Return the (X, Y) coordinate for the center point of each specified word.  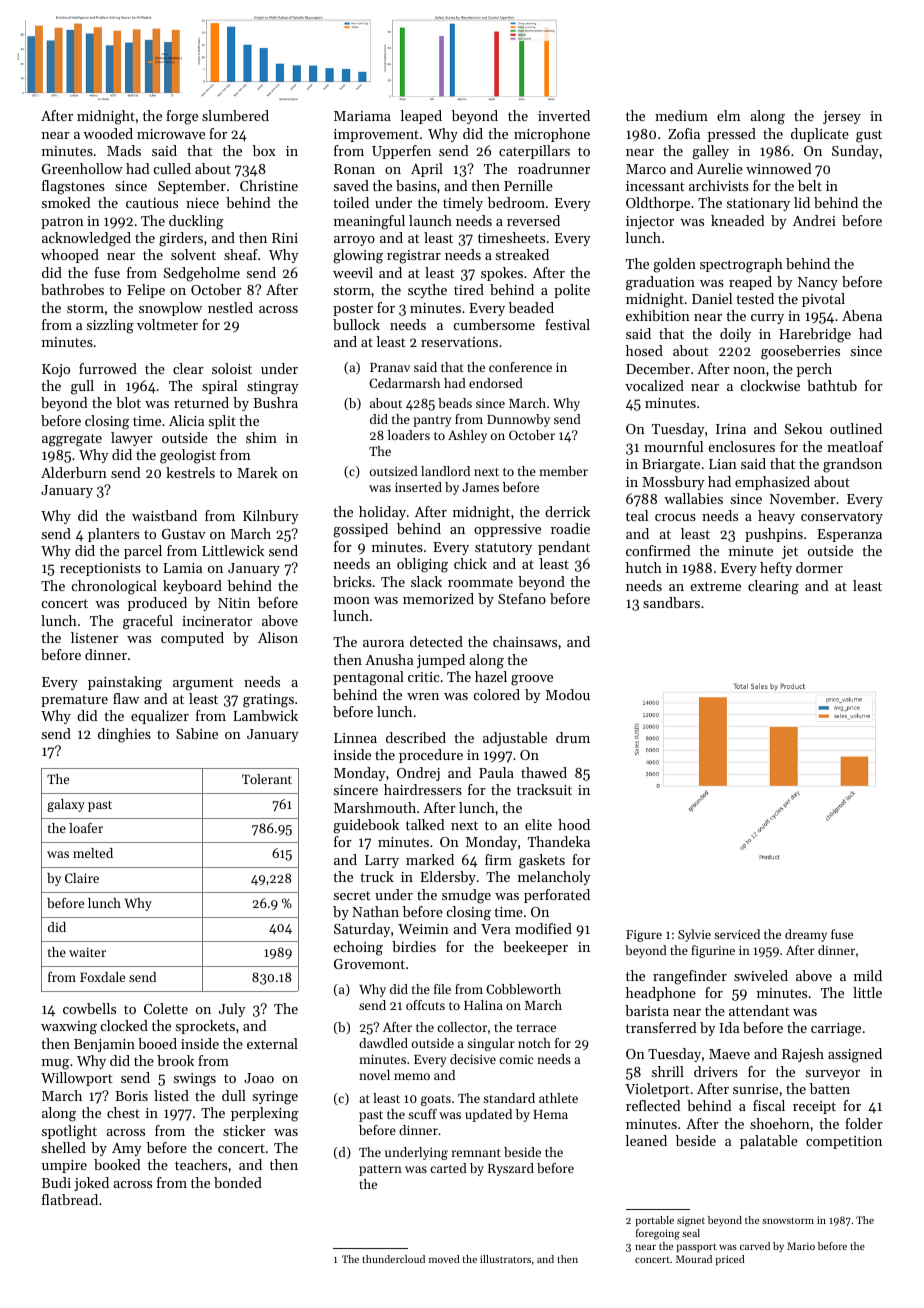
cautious (152, 203)
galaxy (66, 805)
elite (538, 824)
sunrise (755, 1089)
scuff (422, 1114)
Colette (166, 1008)
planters (113, 535)
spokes (502, 274)
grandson (852, 465)
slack (426, 581)
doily (735, 335)
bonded (238, 1182)
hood (574, 824)
